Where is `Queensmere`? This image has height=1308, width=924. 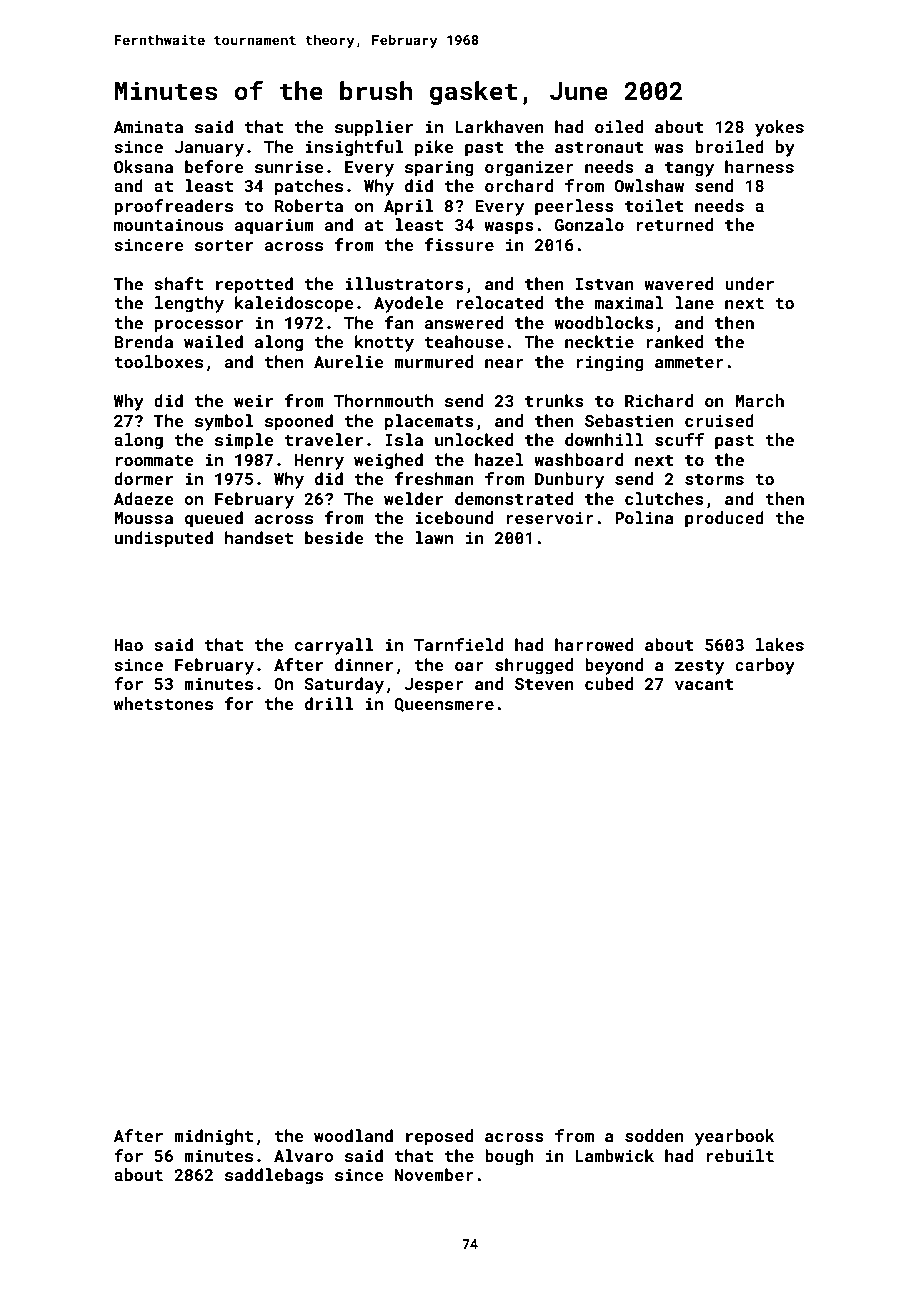 Queensmere is located at coordinates (444, 705).
